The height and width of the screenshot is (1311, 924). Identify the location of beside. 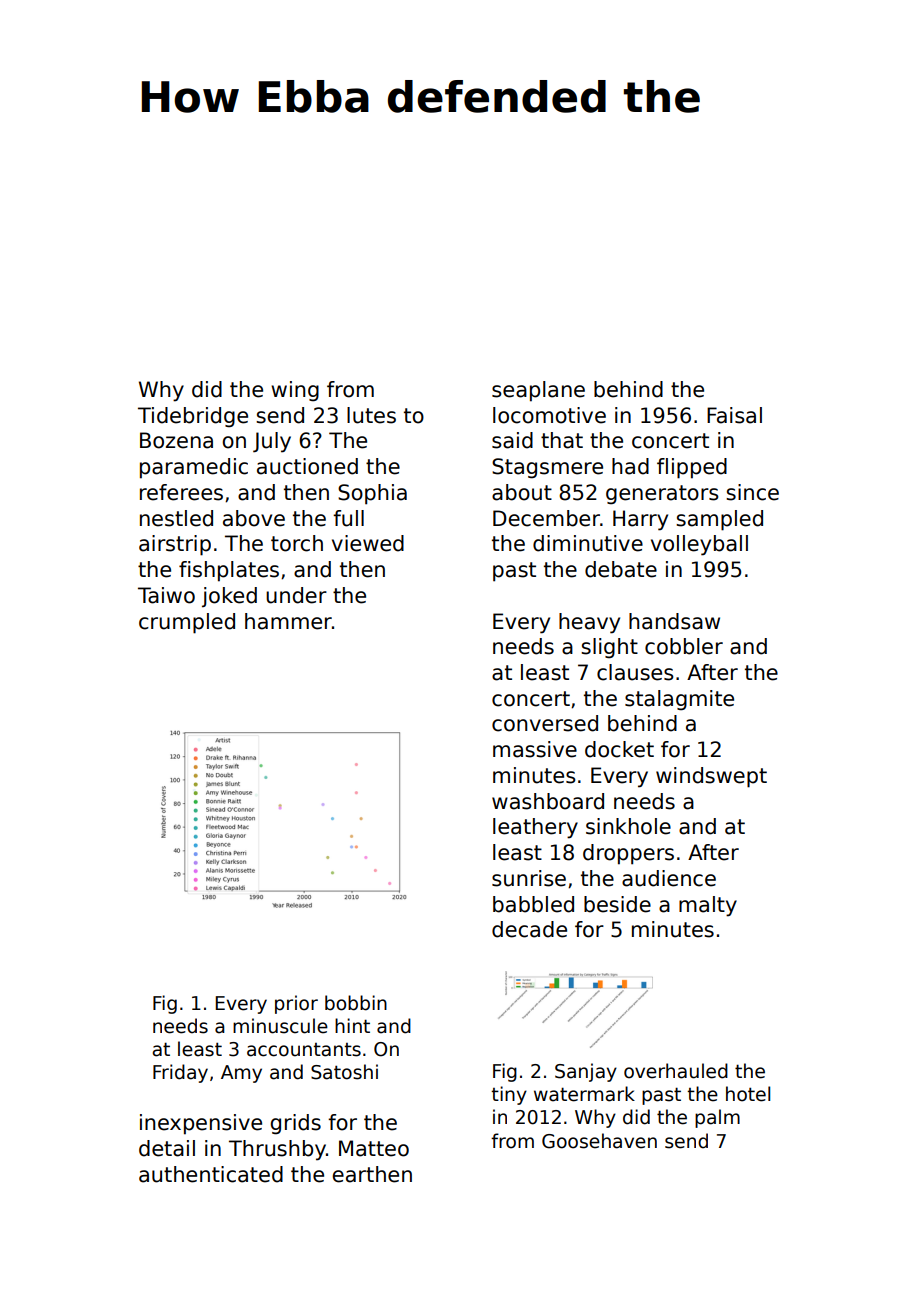
(617, 904).
